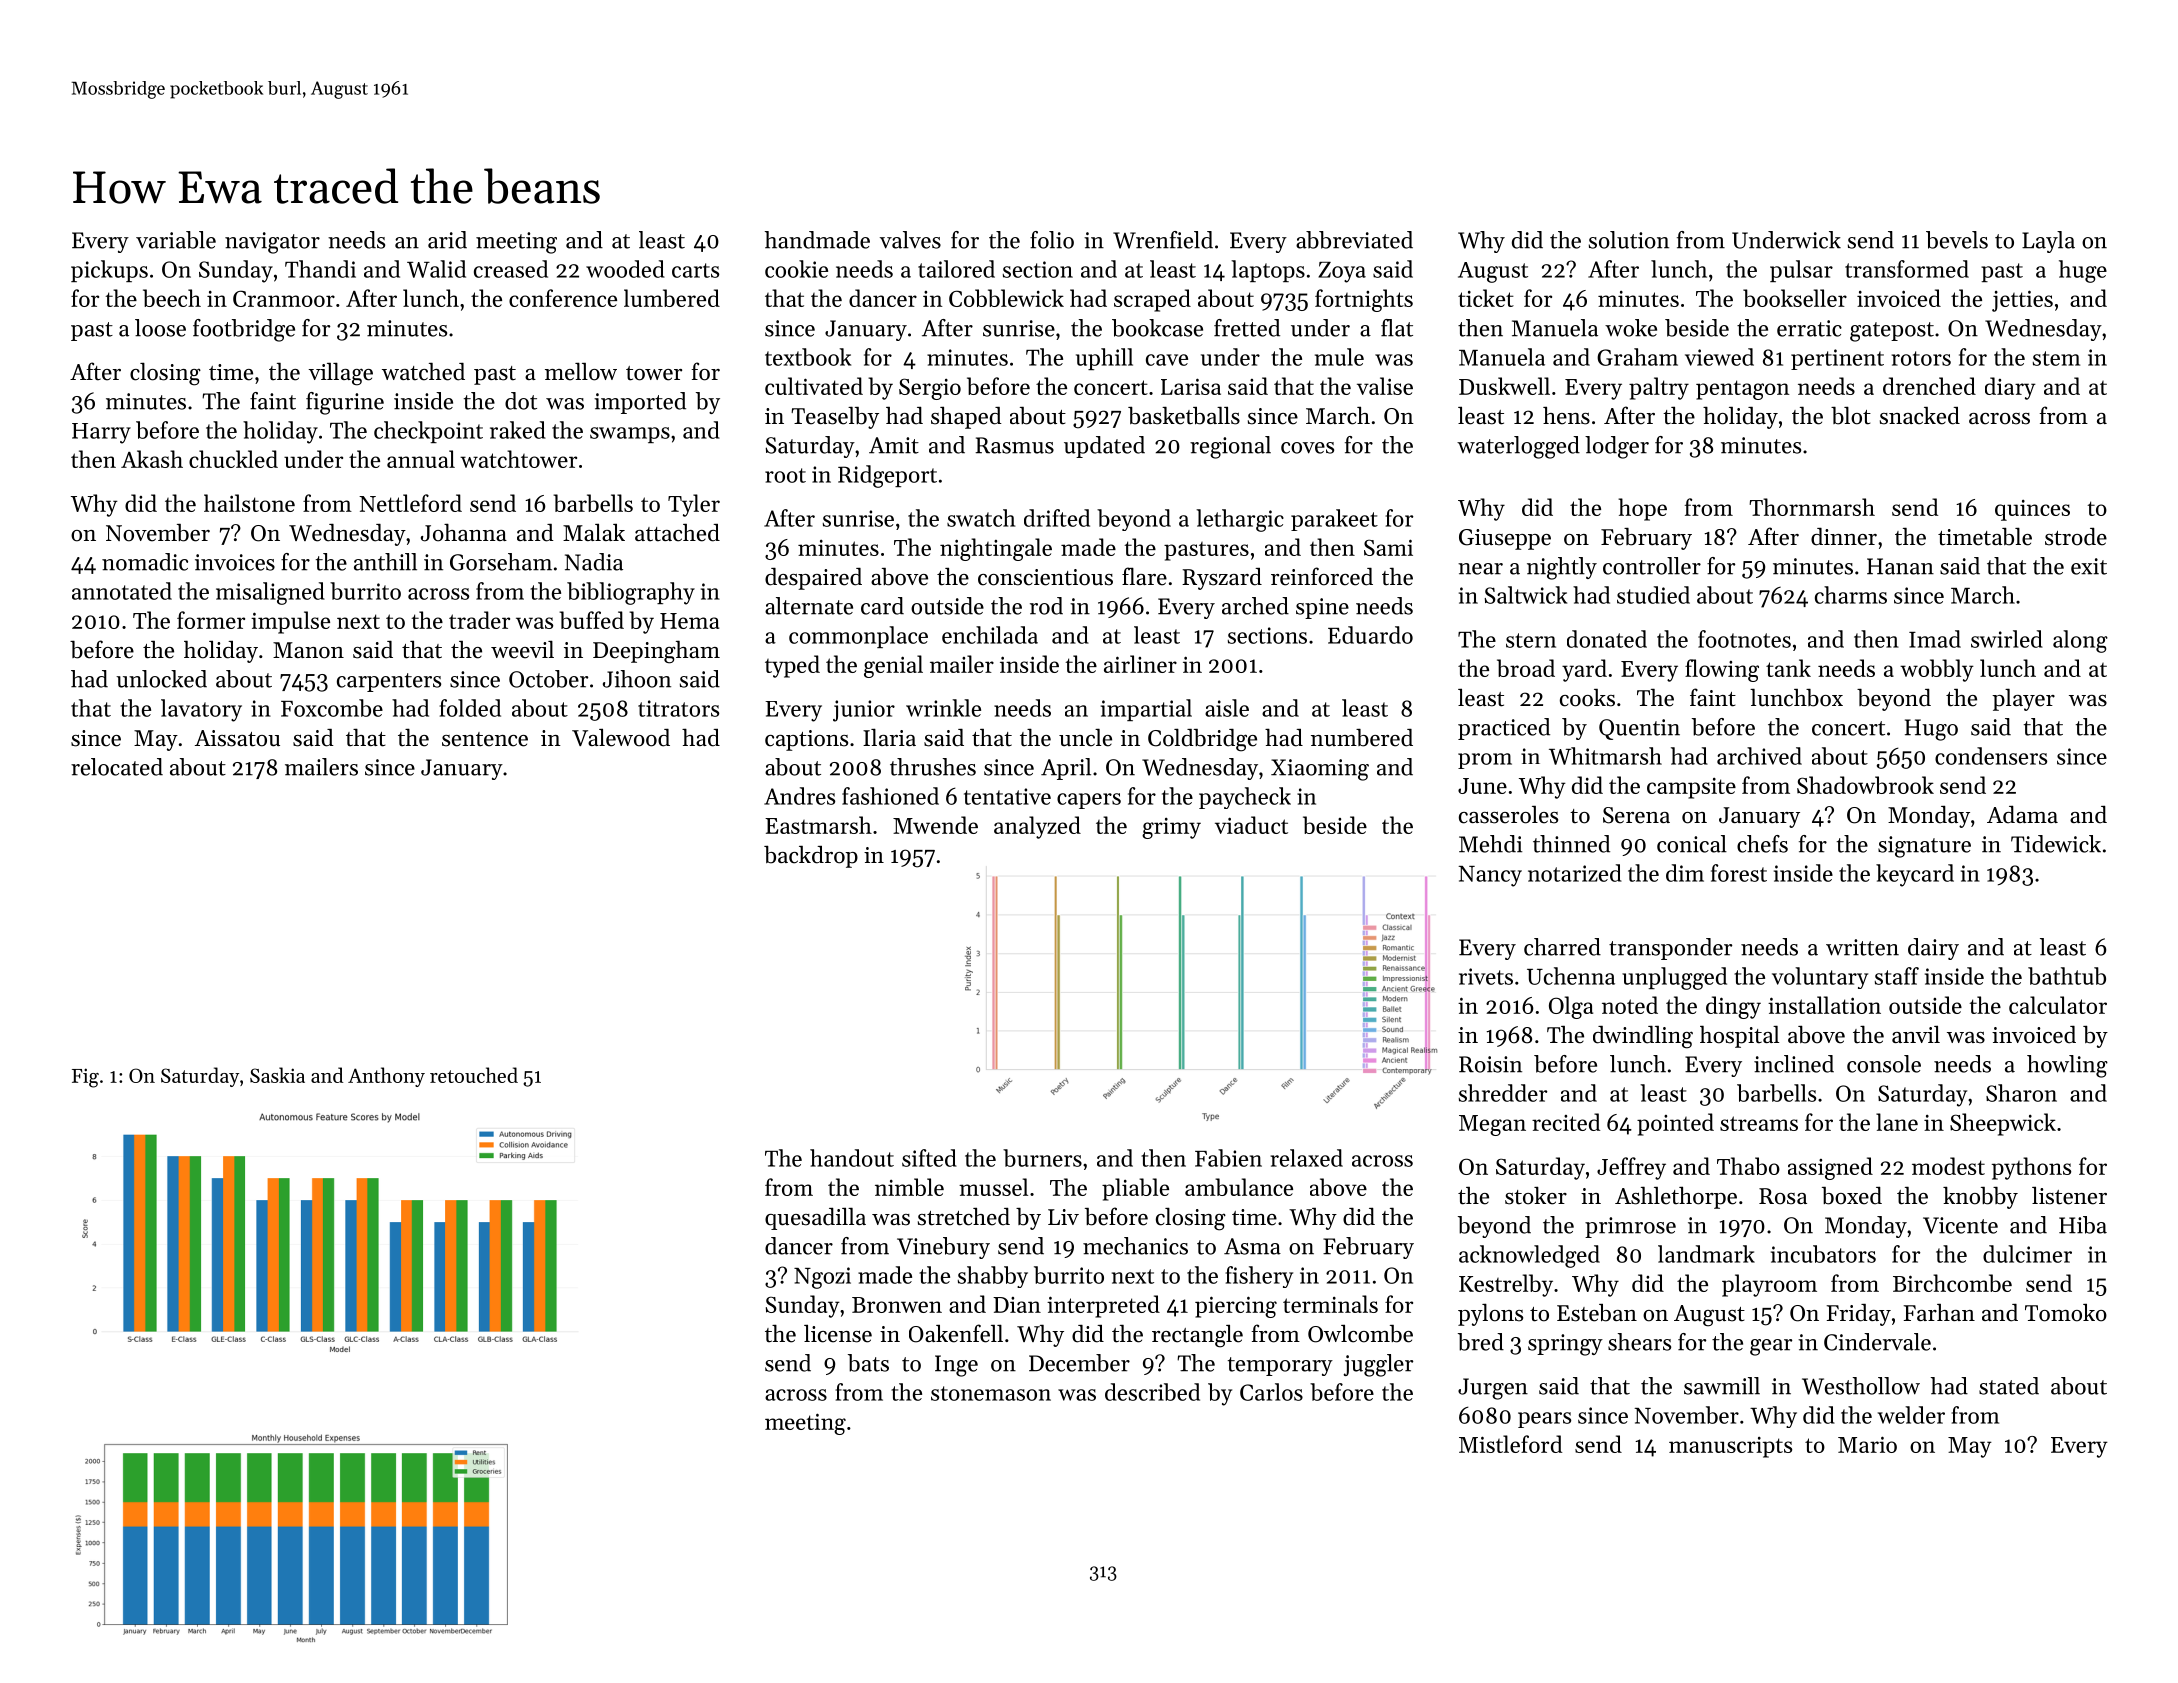 This screenshot has height=1683, width=2178. Describe the element at coordinates (868, 1363) in the screenshot. I see `bats` at that location.
